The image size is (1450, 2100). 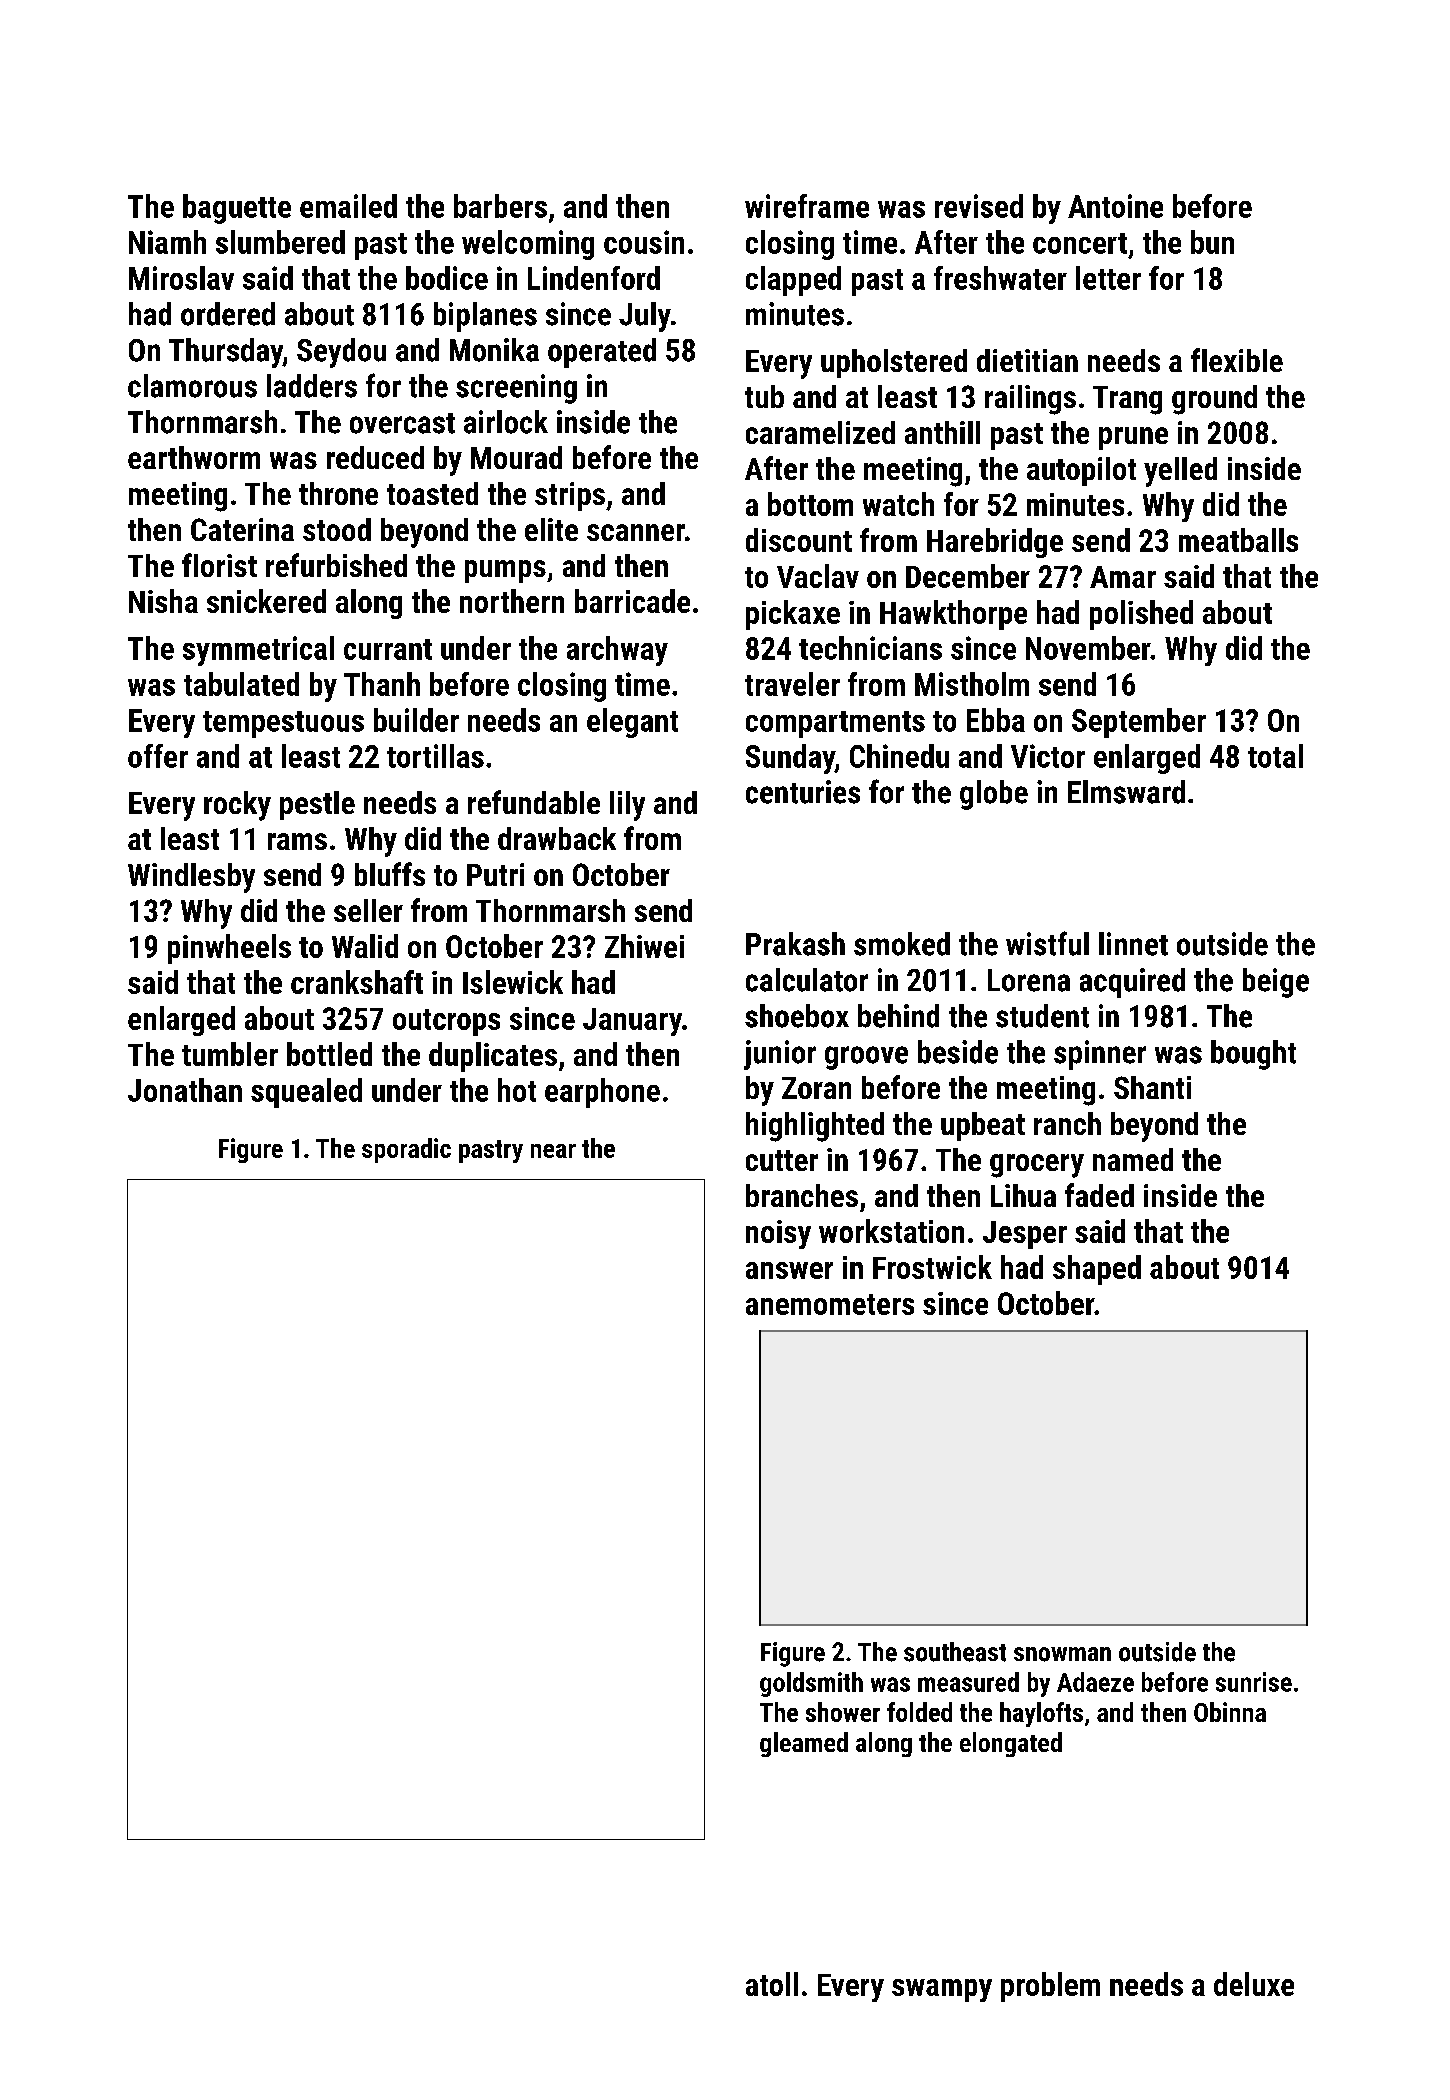 What do you see at coordinates (194, 457) in the screenshot?
I see `earthworm` at bounding box center [194, 457].
